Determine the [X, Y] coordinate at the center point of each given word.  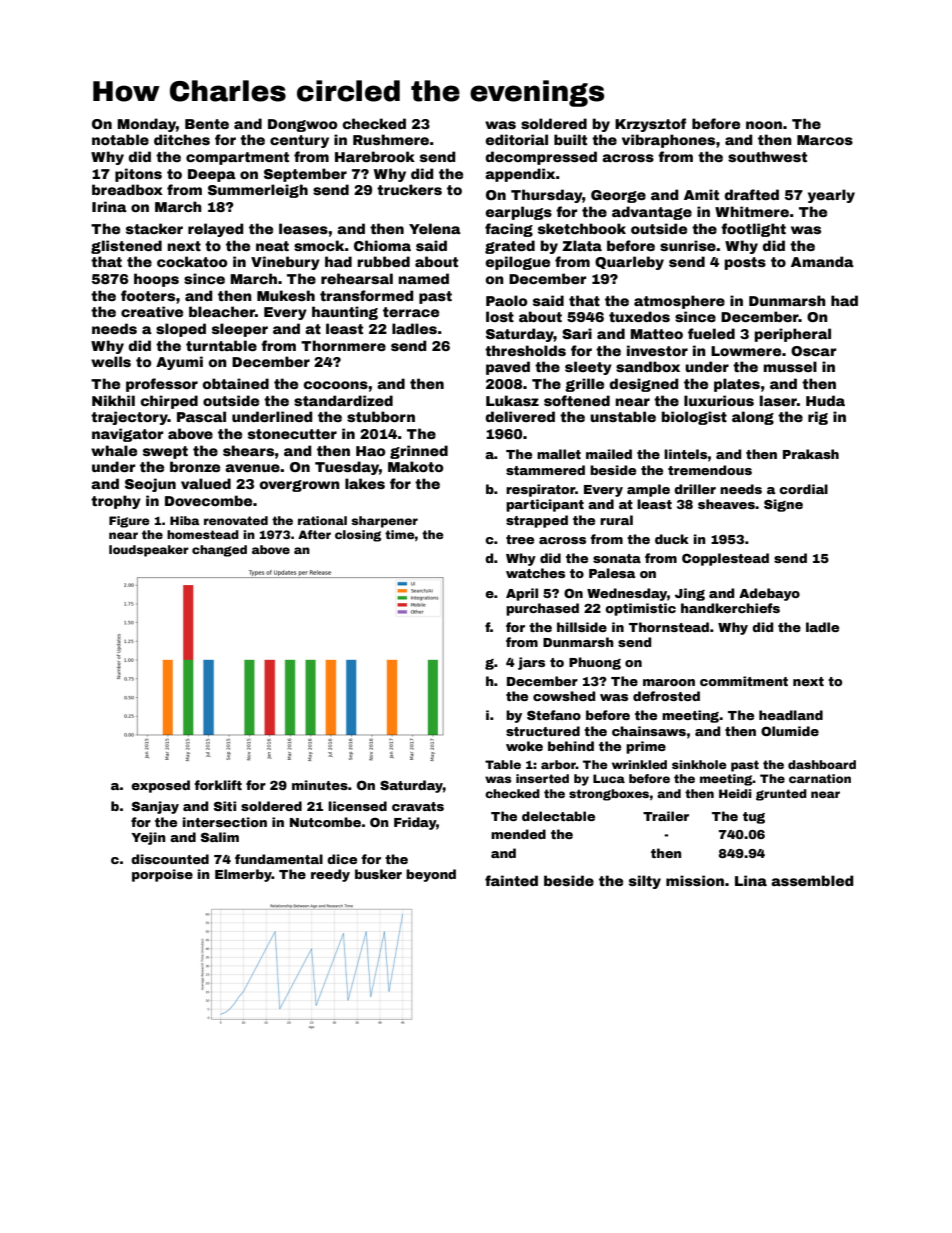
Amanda [822, 261]
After [314, 534]
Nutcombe [325, 822]
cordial [803, 489]
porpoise [162, 875]
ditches [182, 139]
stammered [545, 470]
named [423, 278]
